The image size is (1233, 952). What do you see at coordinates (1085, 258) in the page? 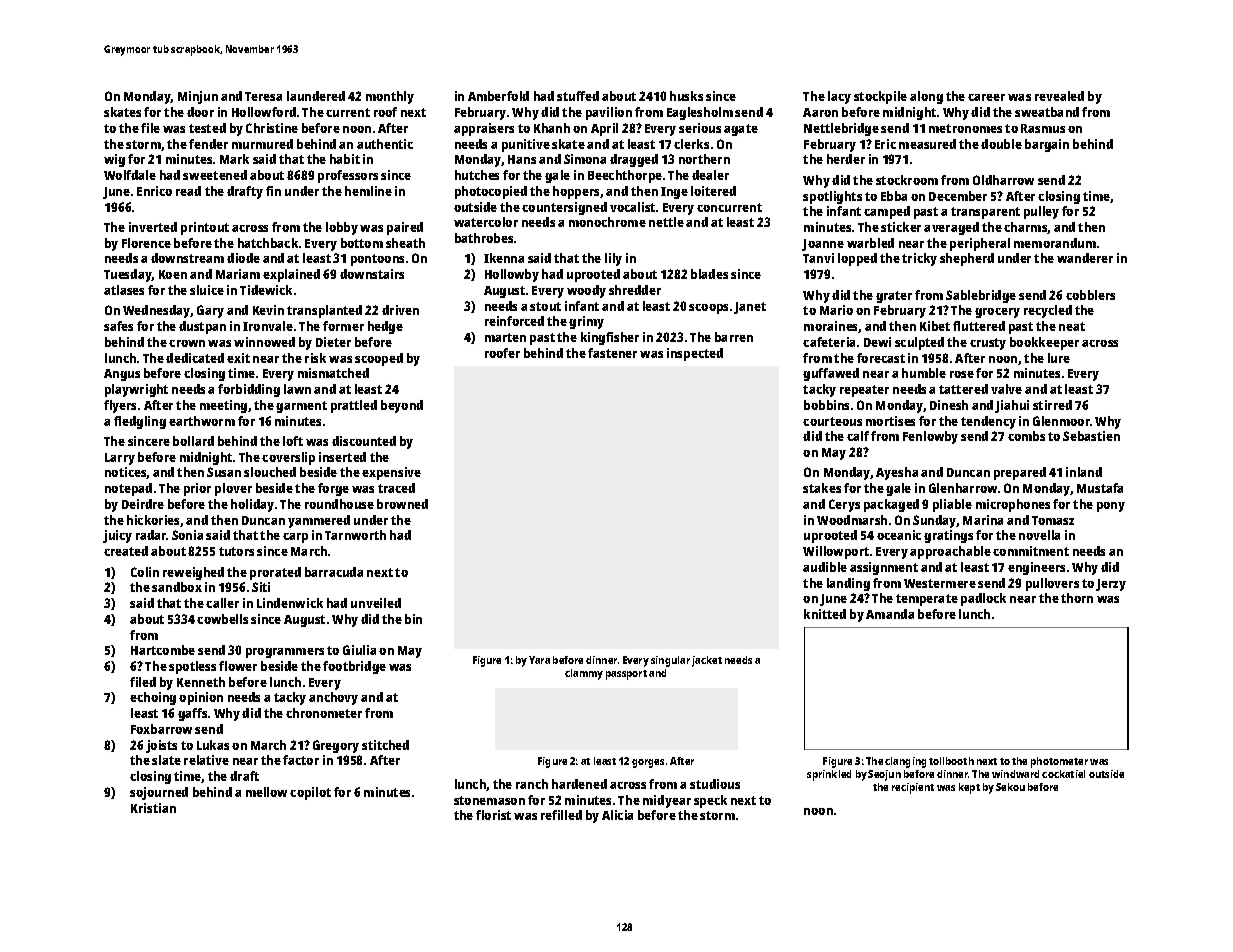
I see `wanderer` at bounding box center [1085, 258].
